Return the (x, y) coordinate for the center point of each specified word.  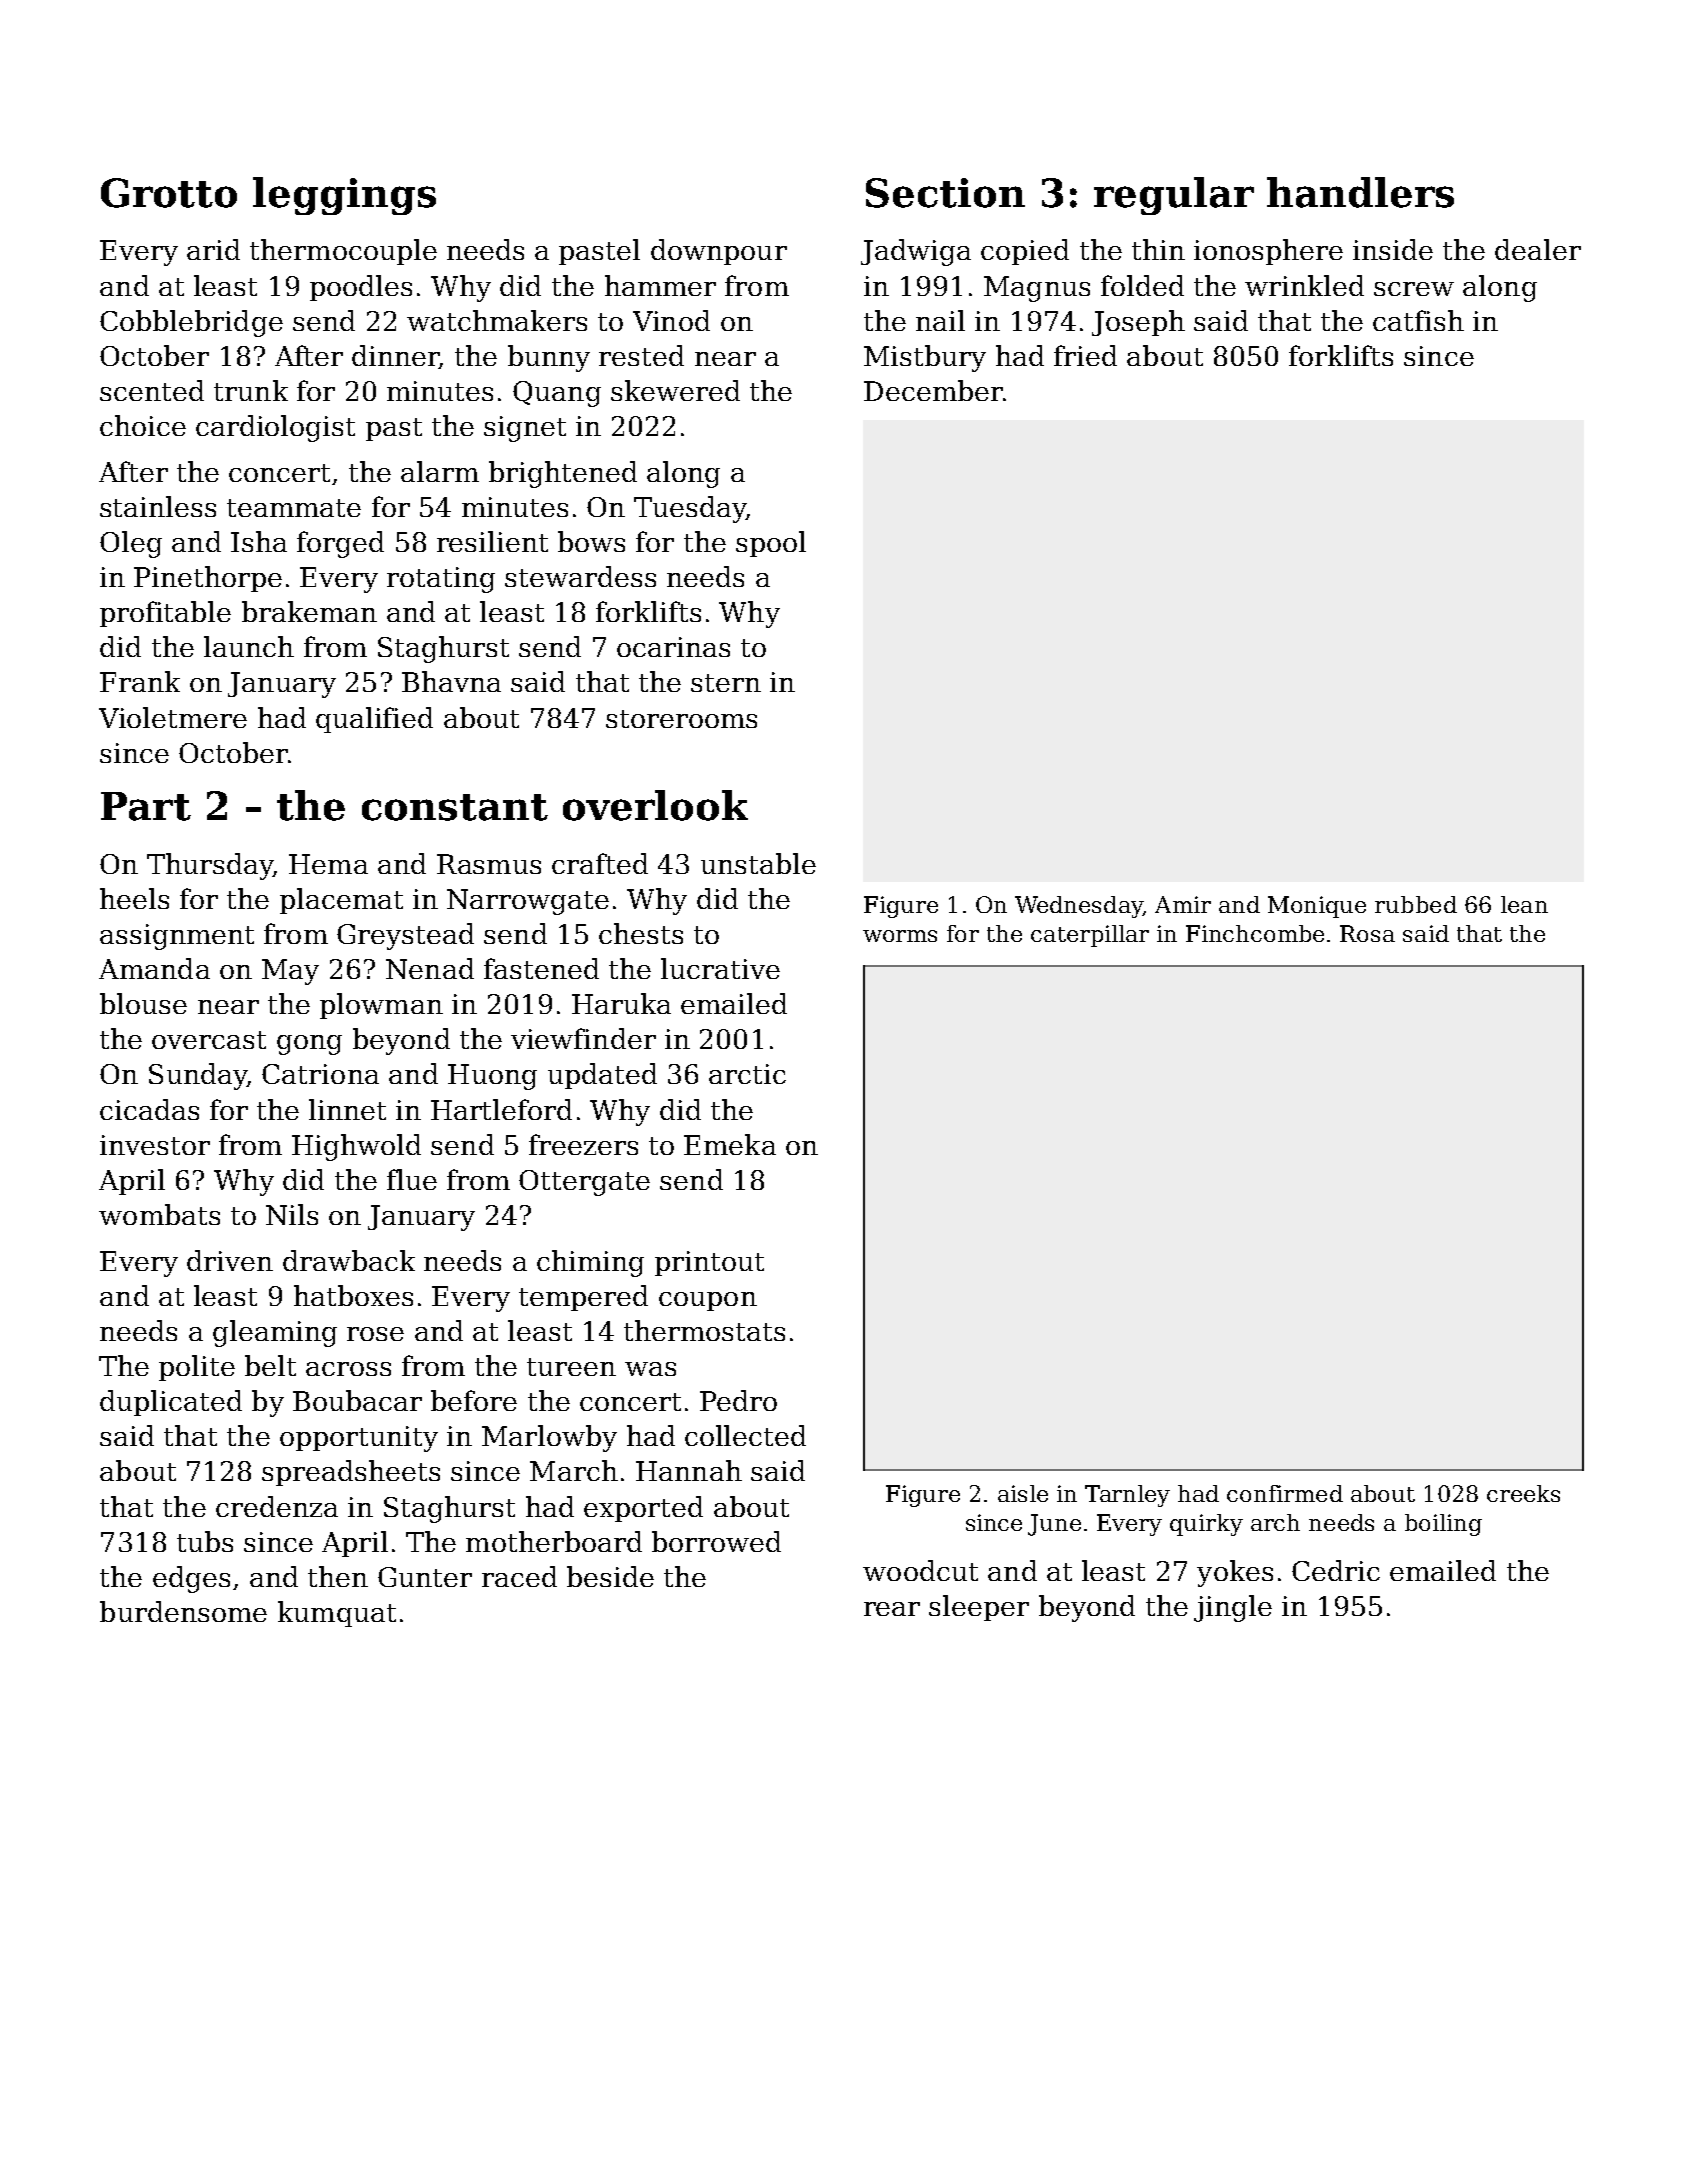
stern (726, 683)
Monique (1317, 907)
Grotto (169, 193)
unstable (758, 863)
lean (1524, 904)
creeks (1523, 1493)
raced (519, 1576)
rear (892, 1609)
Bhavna (451, 681)
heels (134, 898)
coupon (708, 1301)
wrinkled (1304, 285)
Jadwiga (916, 252)
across (348, 1369)
